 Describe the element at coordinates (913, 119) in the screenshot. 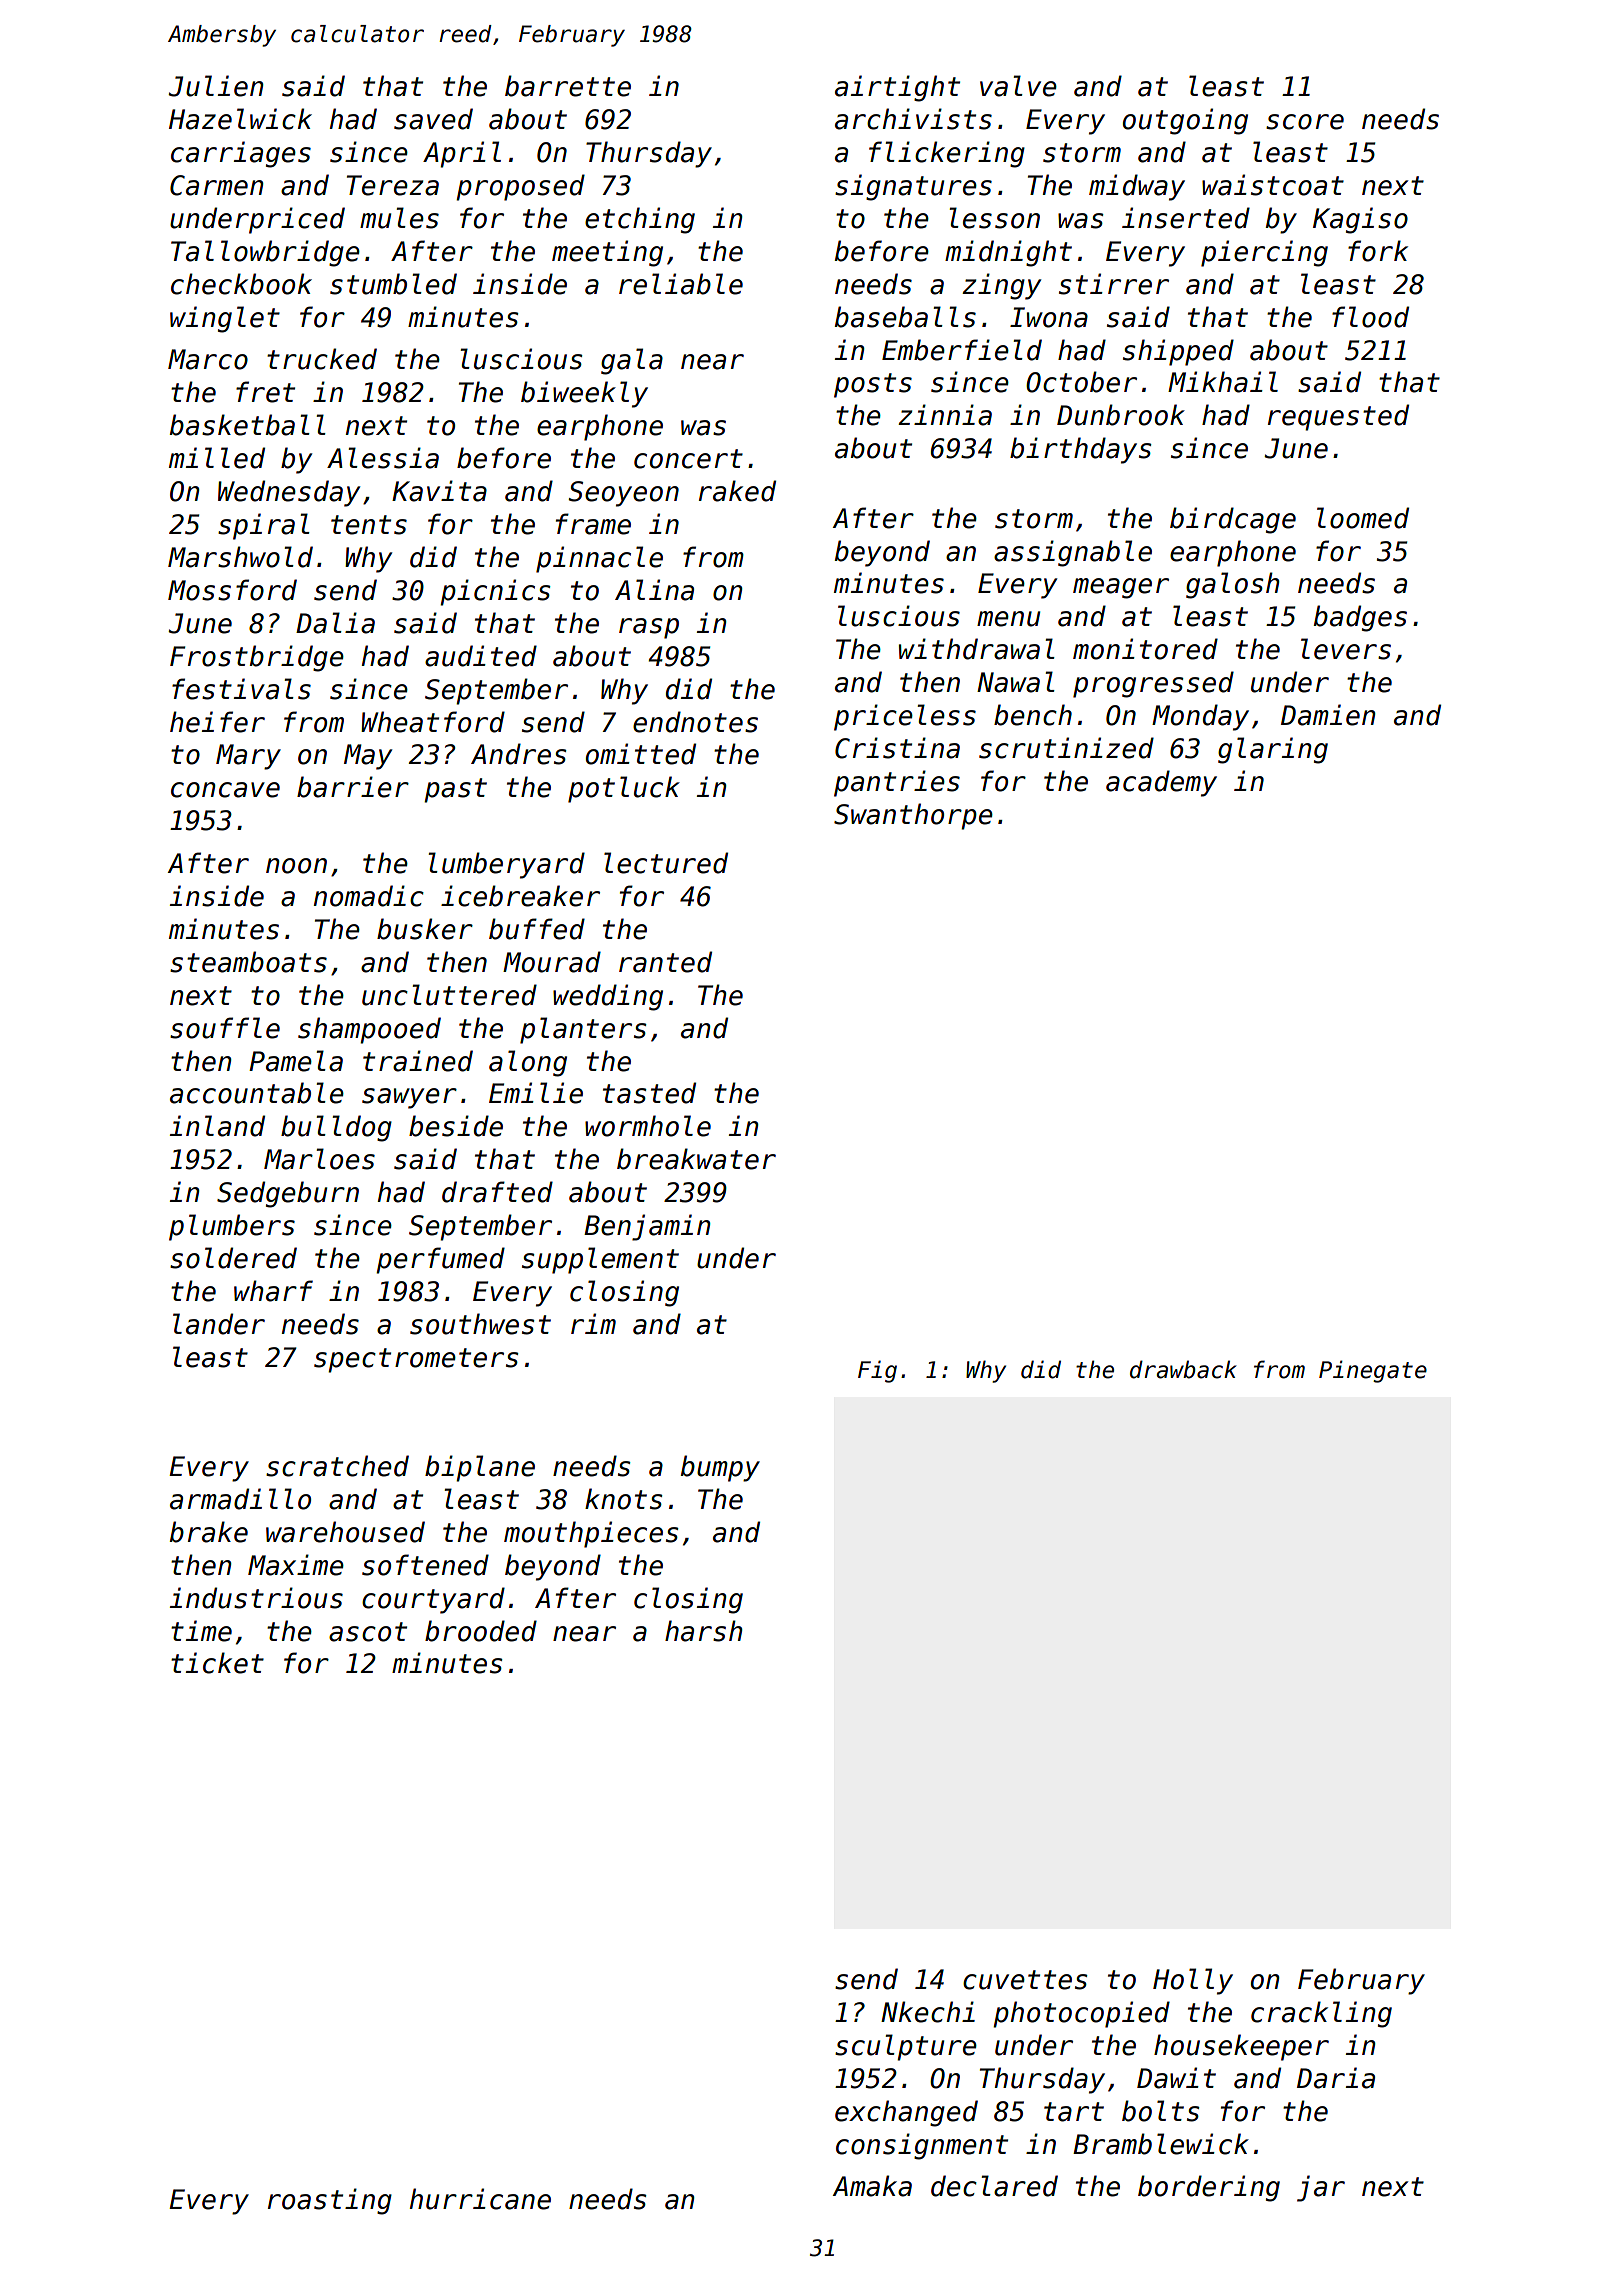

I see `archivists` at that location.
